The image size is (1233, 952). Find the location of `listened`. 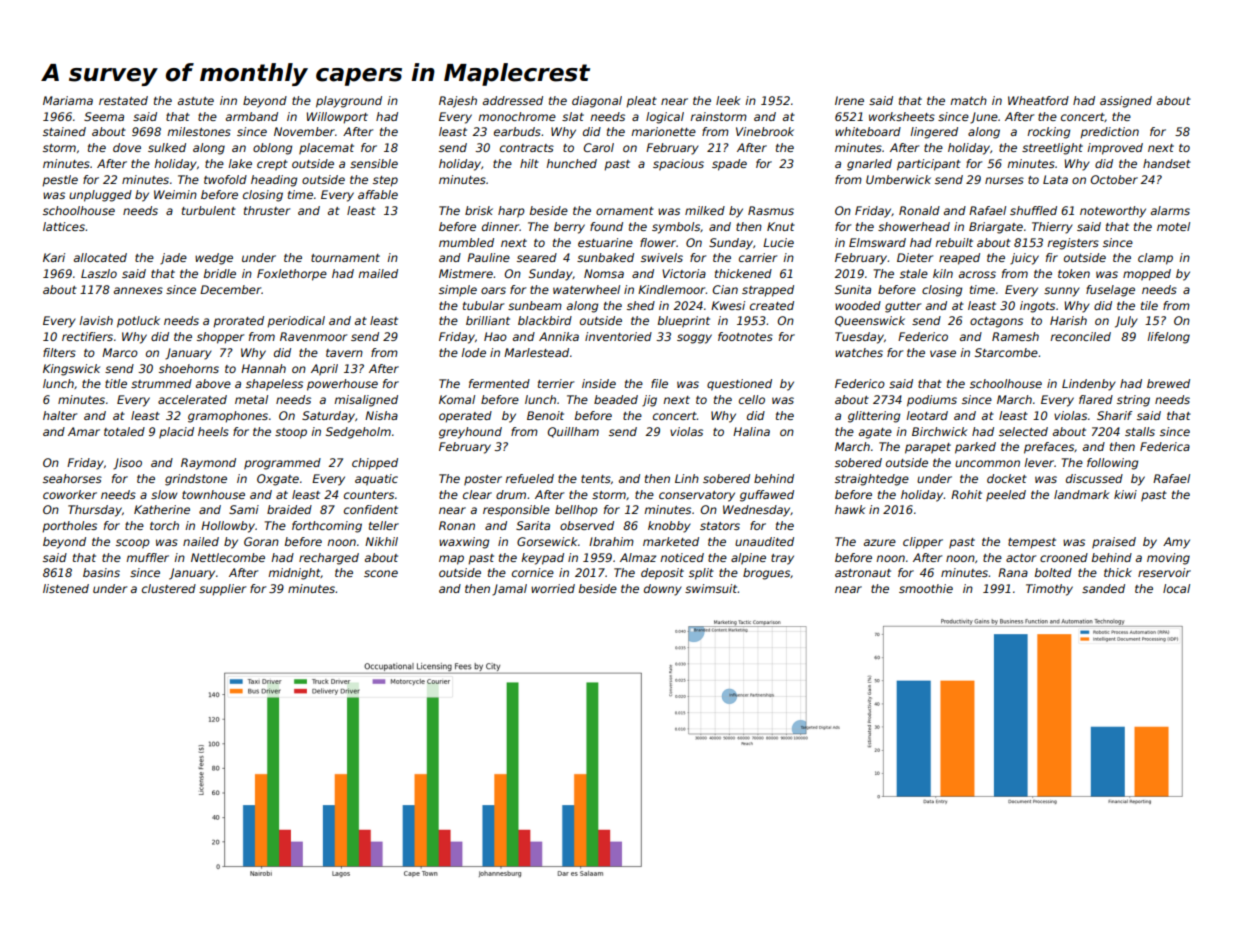

listened is located at coordinates (66, 588).
